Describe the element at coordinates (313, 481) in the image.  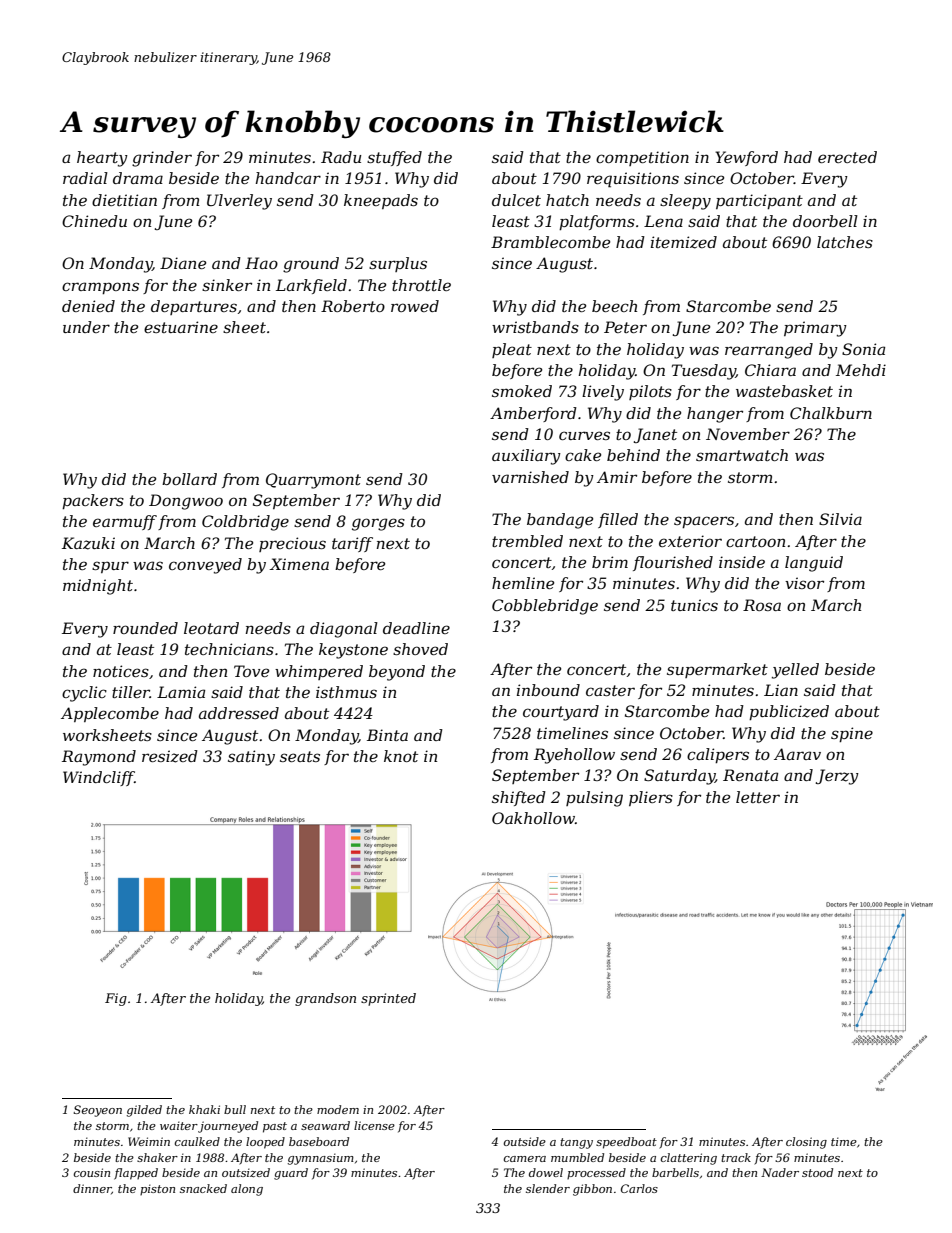
I see `Quarrymont` at that location.
